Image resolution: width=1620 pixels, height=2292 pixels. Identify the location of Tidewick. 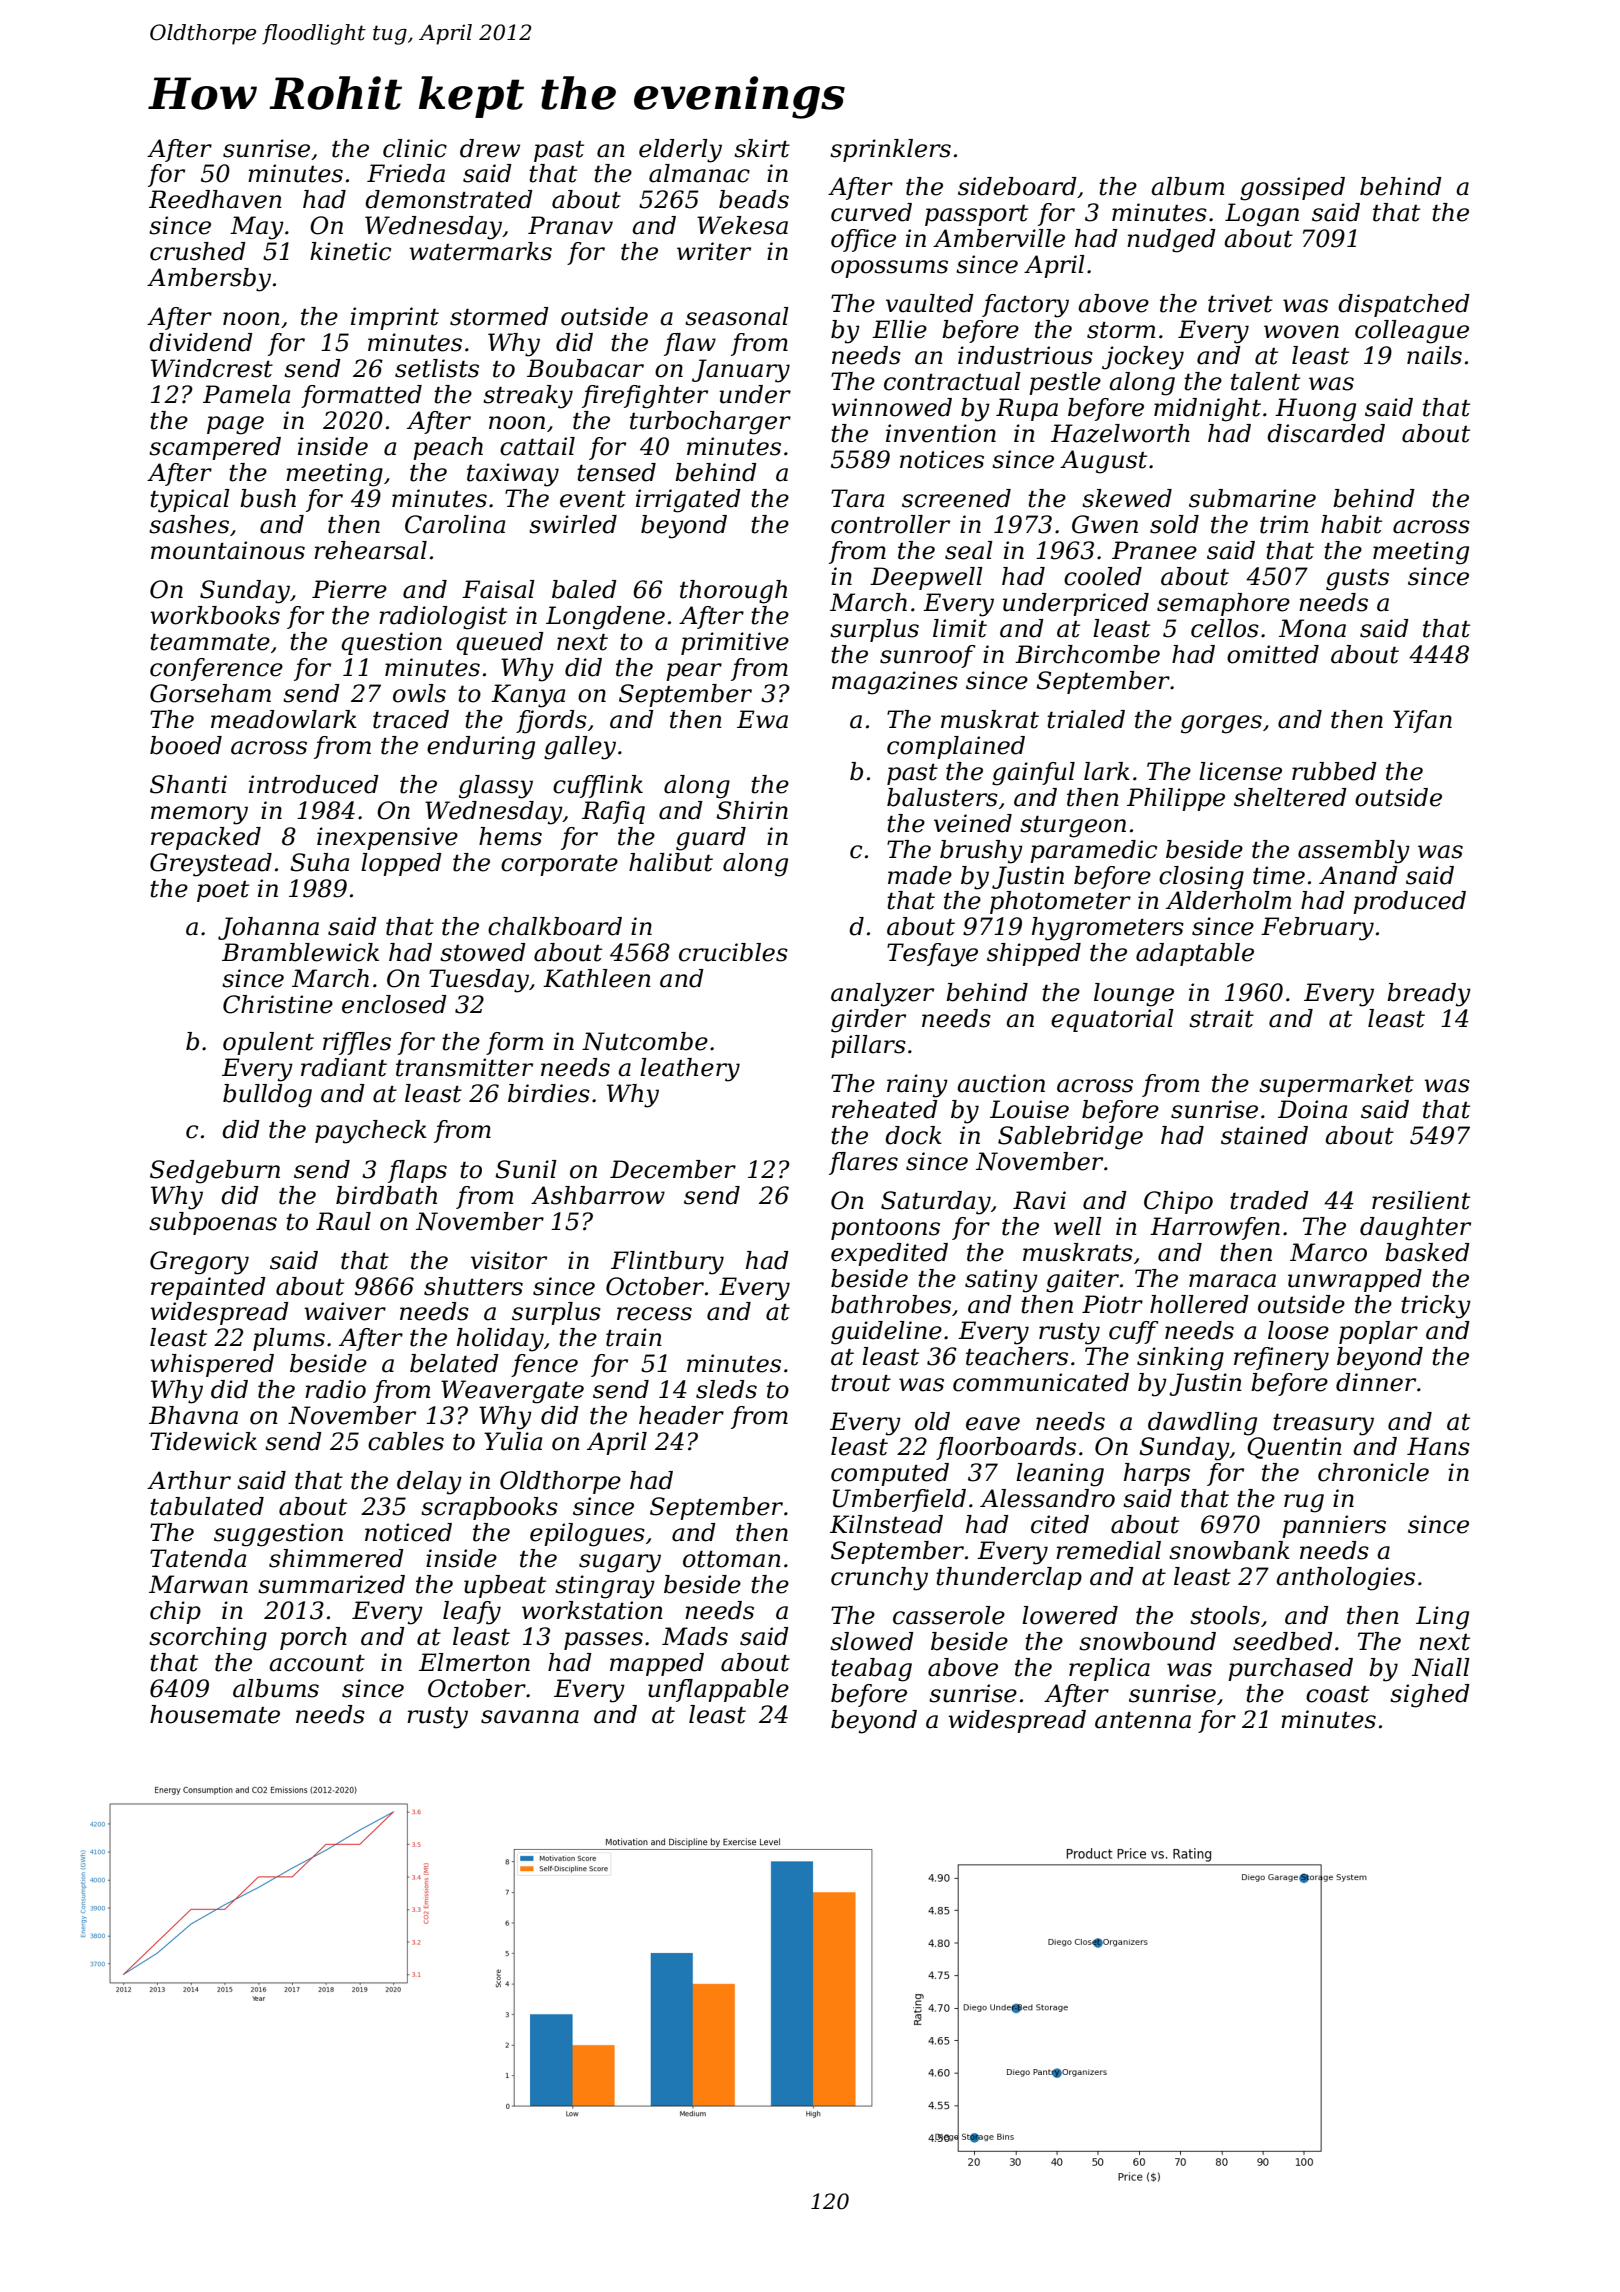
(203, 1441).
